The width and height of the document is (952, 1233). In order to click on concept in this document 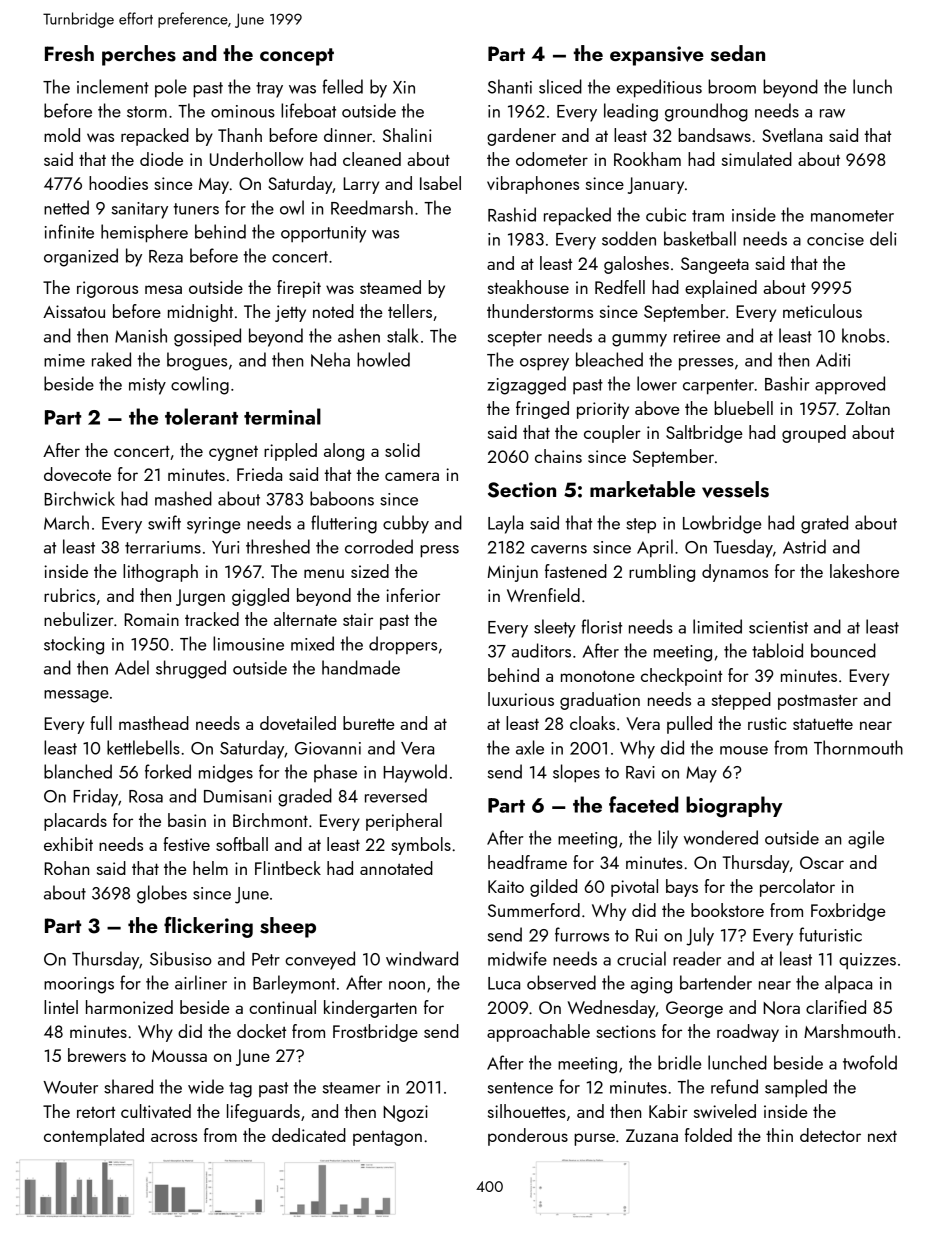, I will do `click(297, 57)`.
